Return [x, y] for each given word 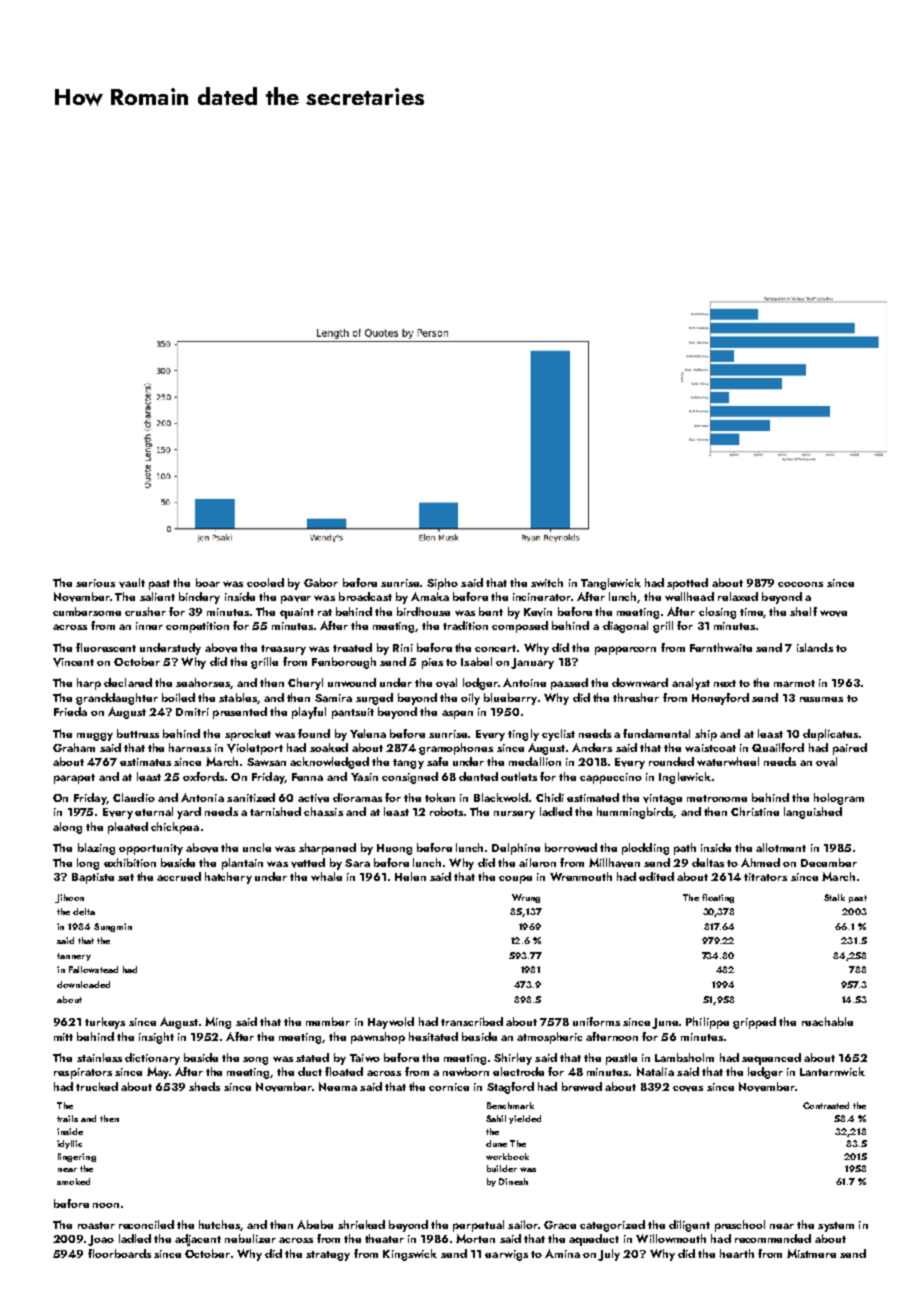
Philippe [707, 1023]
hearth [737, 1253]
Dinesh [513, 1181]
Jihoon [69, 898]
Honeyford [720, 699]
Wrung [526, 898]
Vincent [73, 662]
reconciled [146, 1224]
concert [495, 648]
